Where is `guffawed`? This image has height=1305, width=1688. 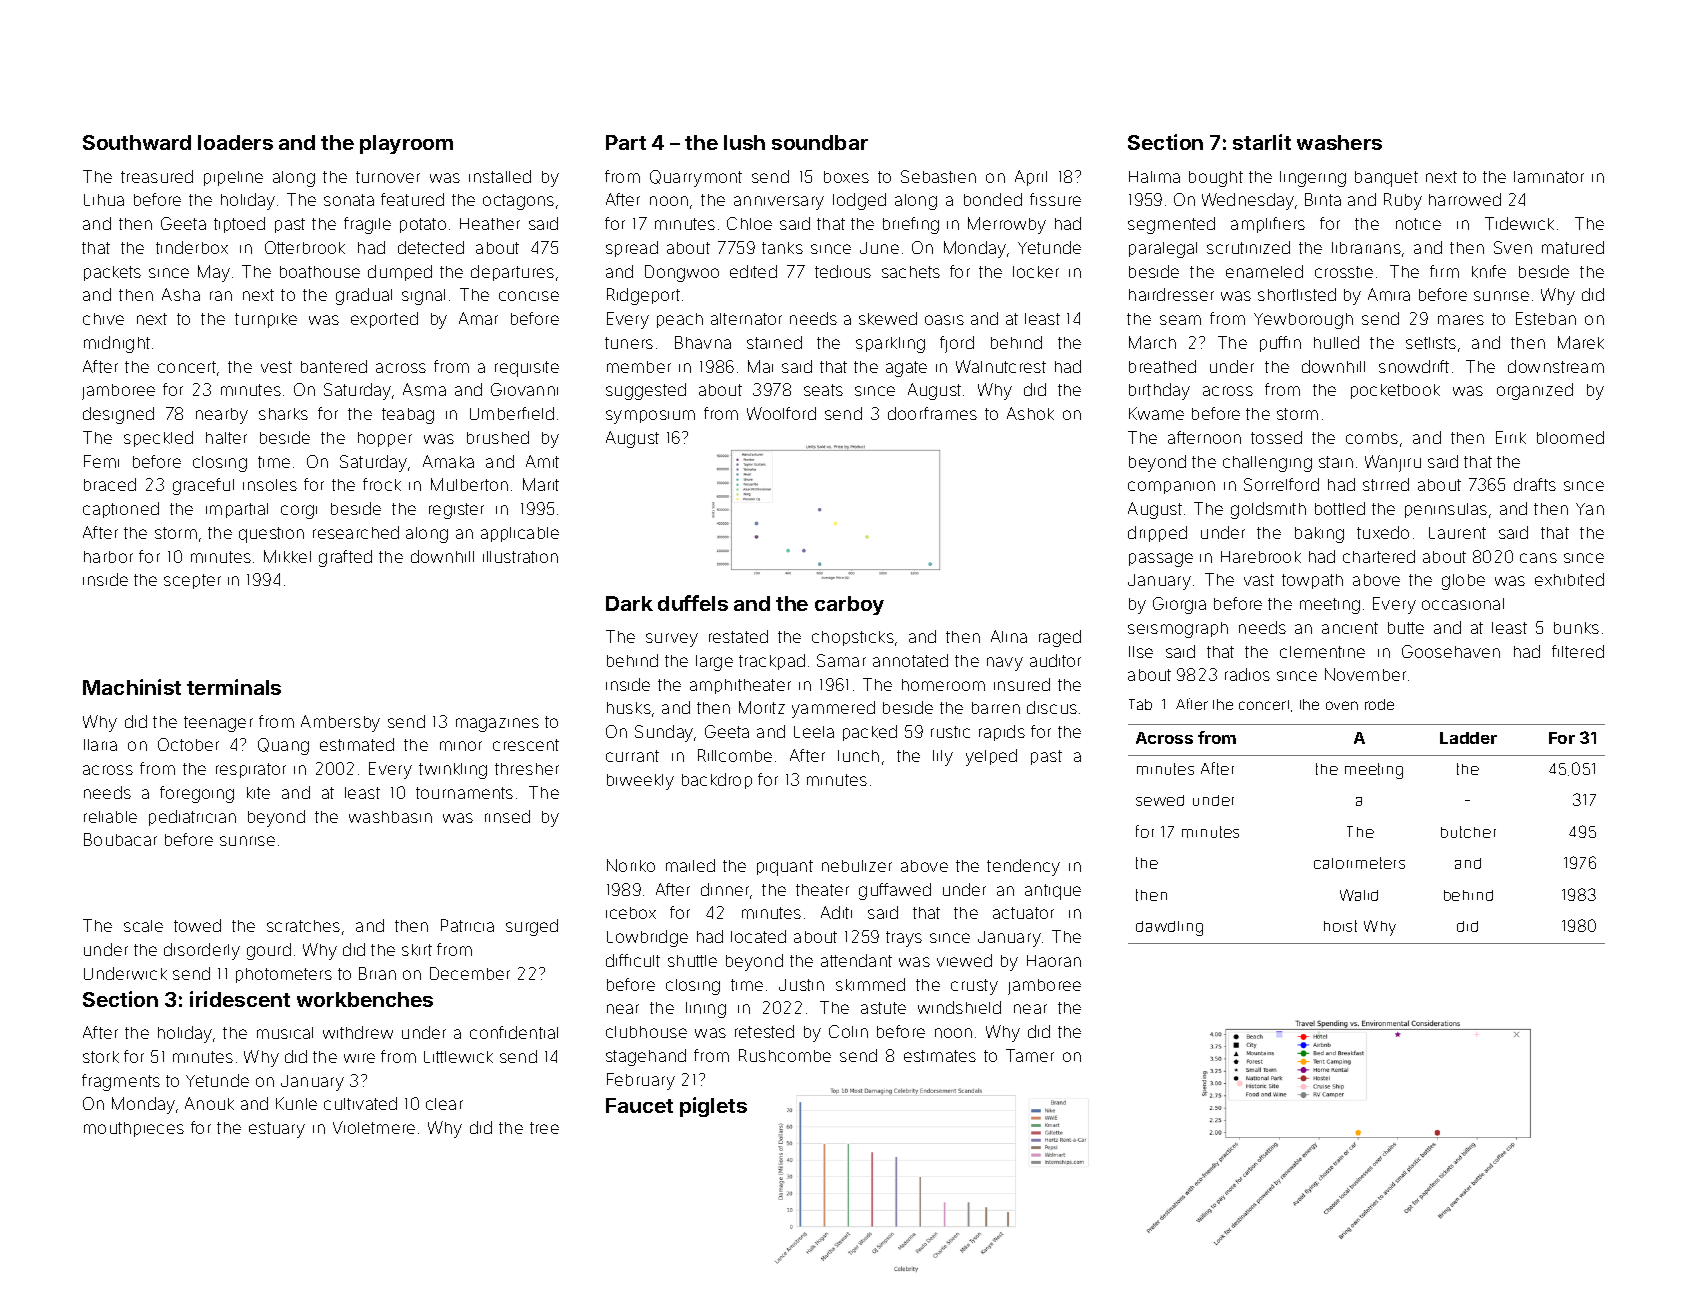
guffawed is located at coordinates (895, 891).
